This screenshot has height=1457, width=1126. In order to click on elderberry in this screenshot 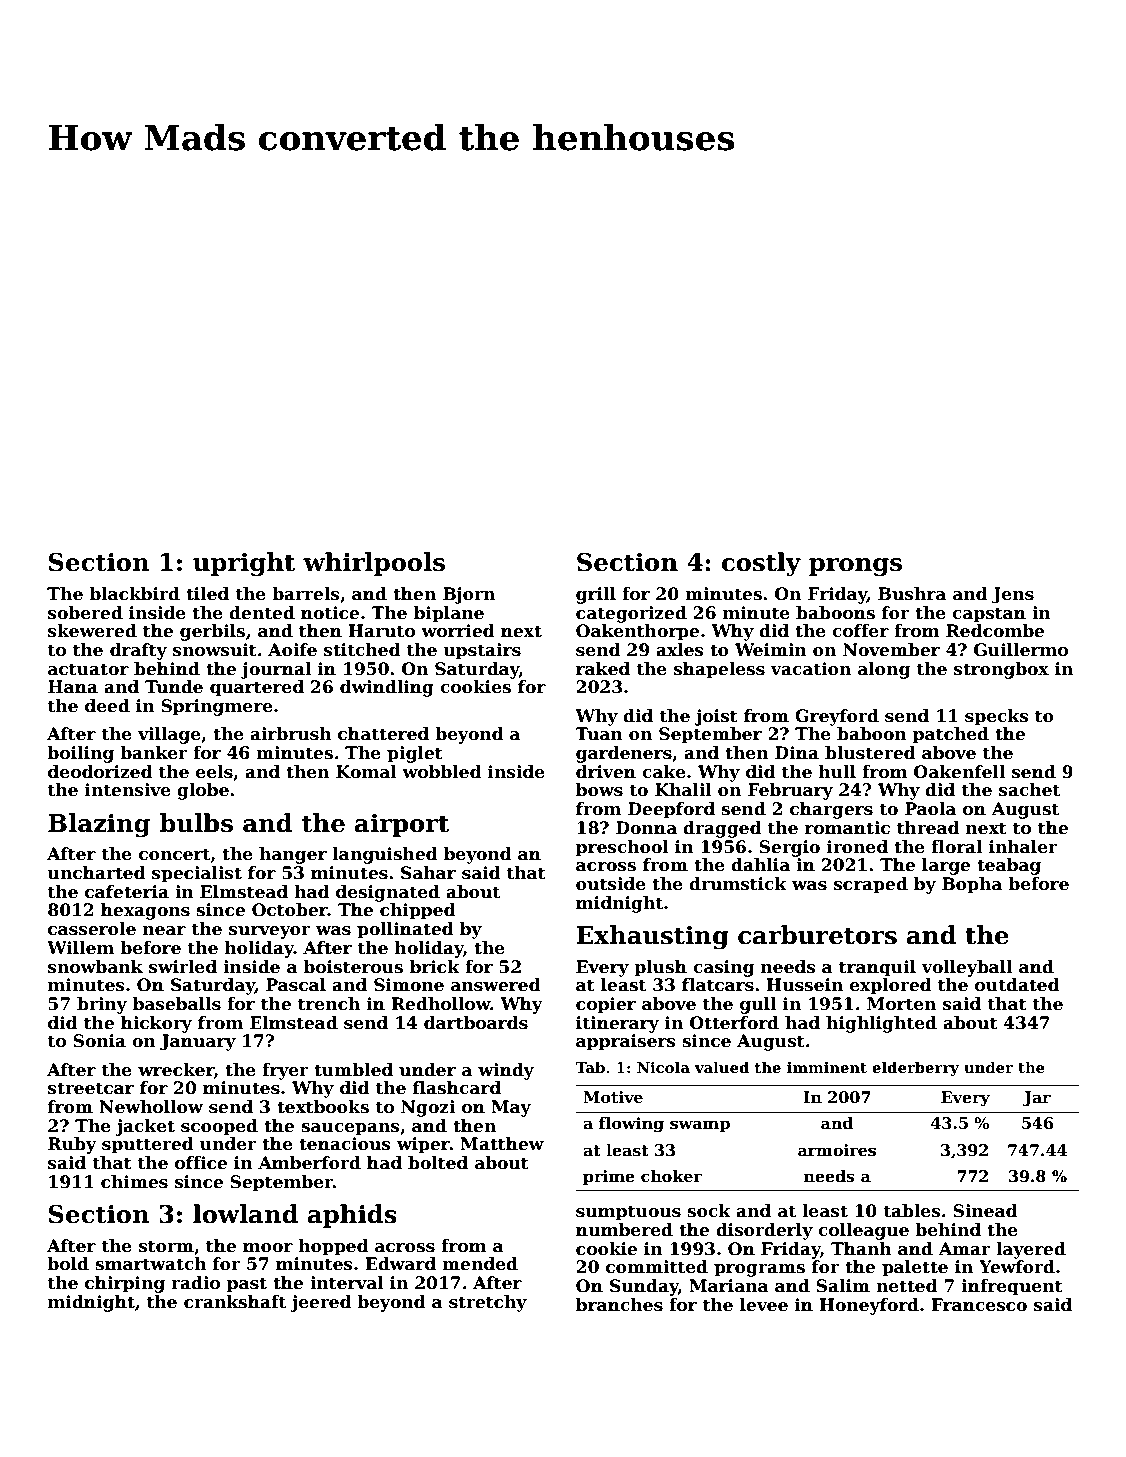, I will do `click(915, 1068)`.
